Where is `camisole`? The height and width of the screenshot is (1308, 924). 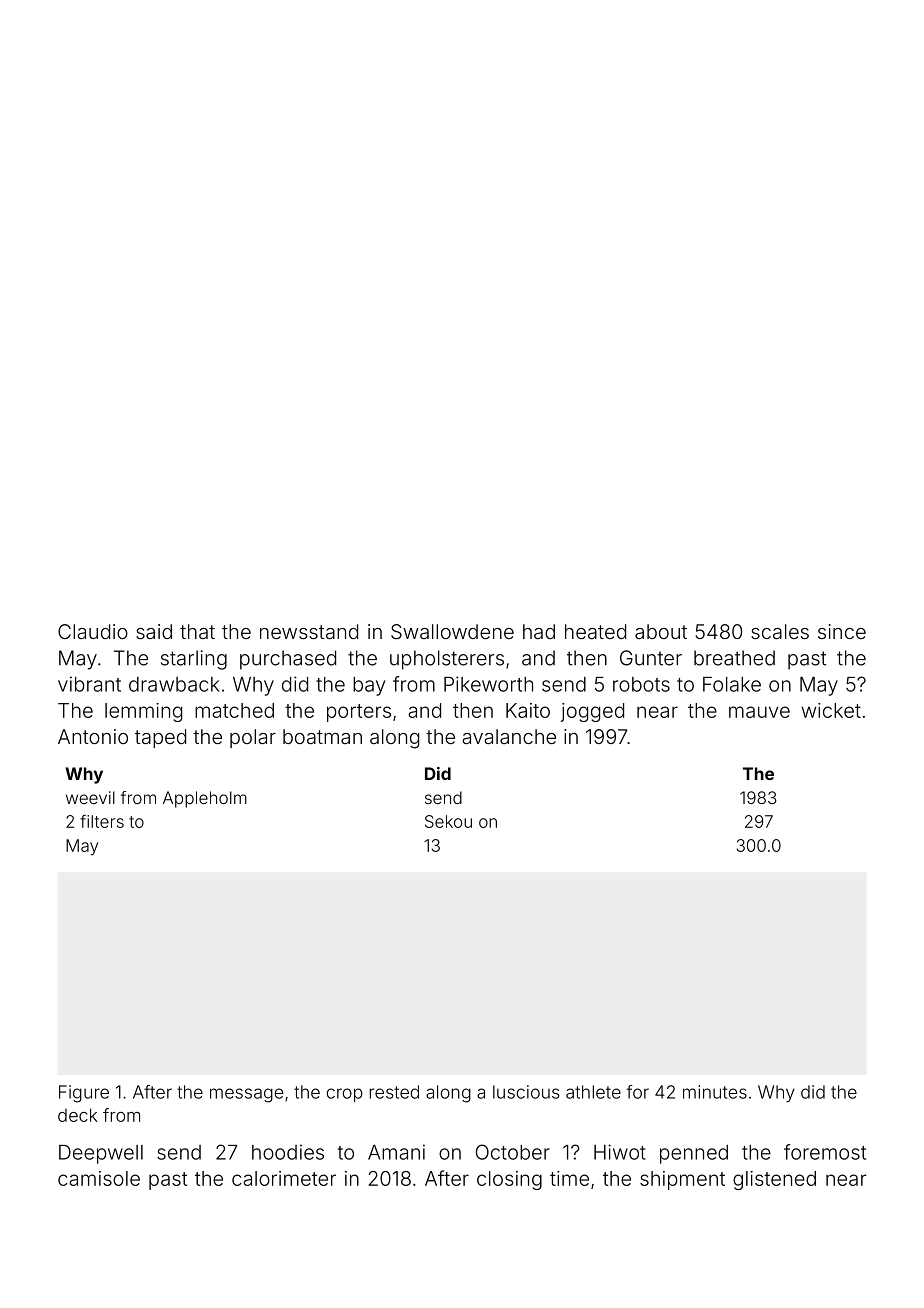 camisole is located at coordinates (99, 1178).
